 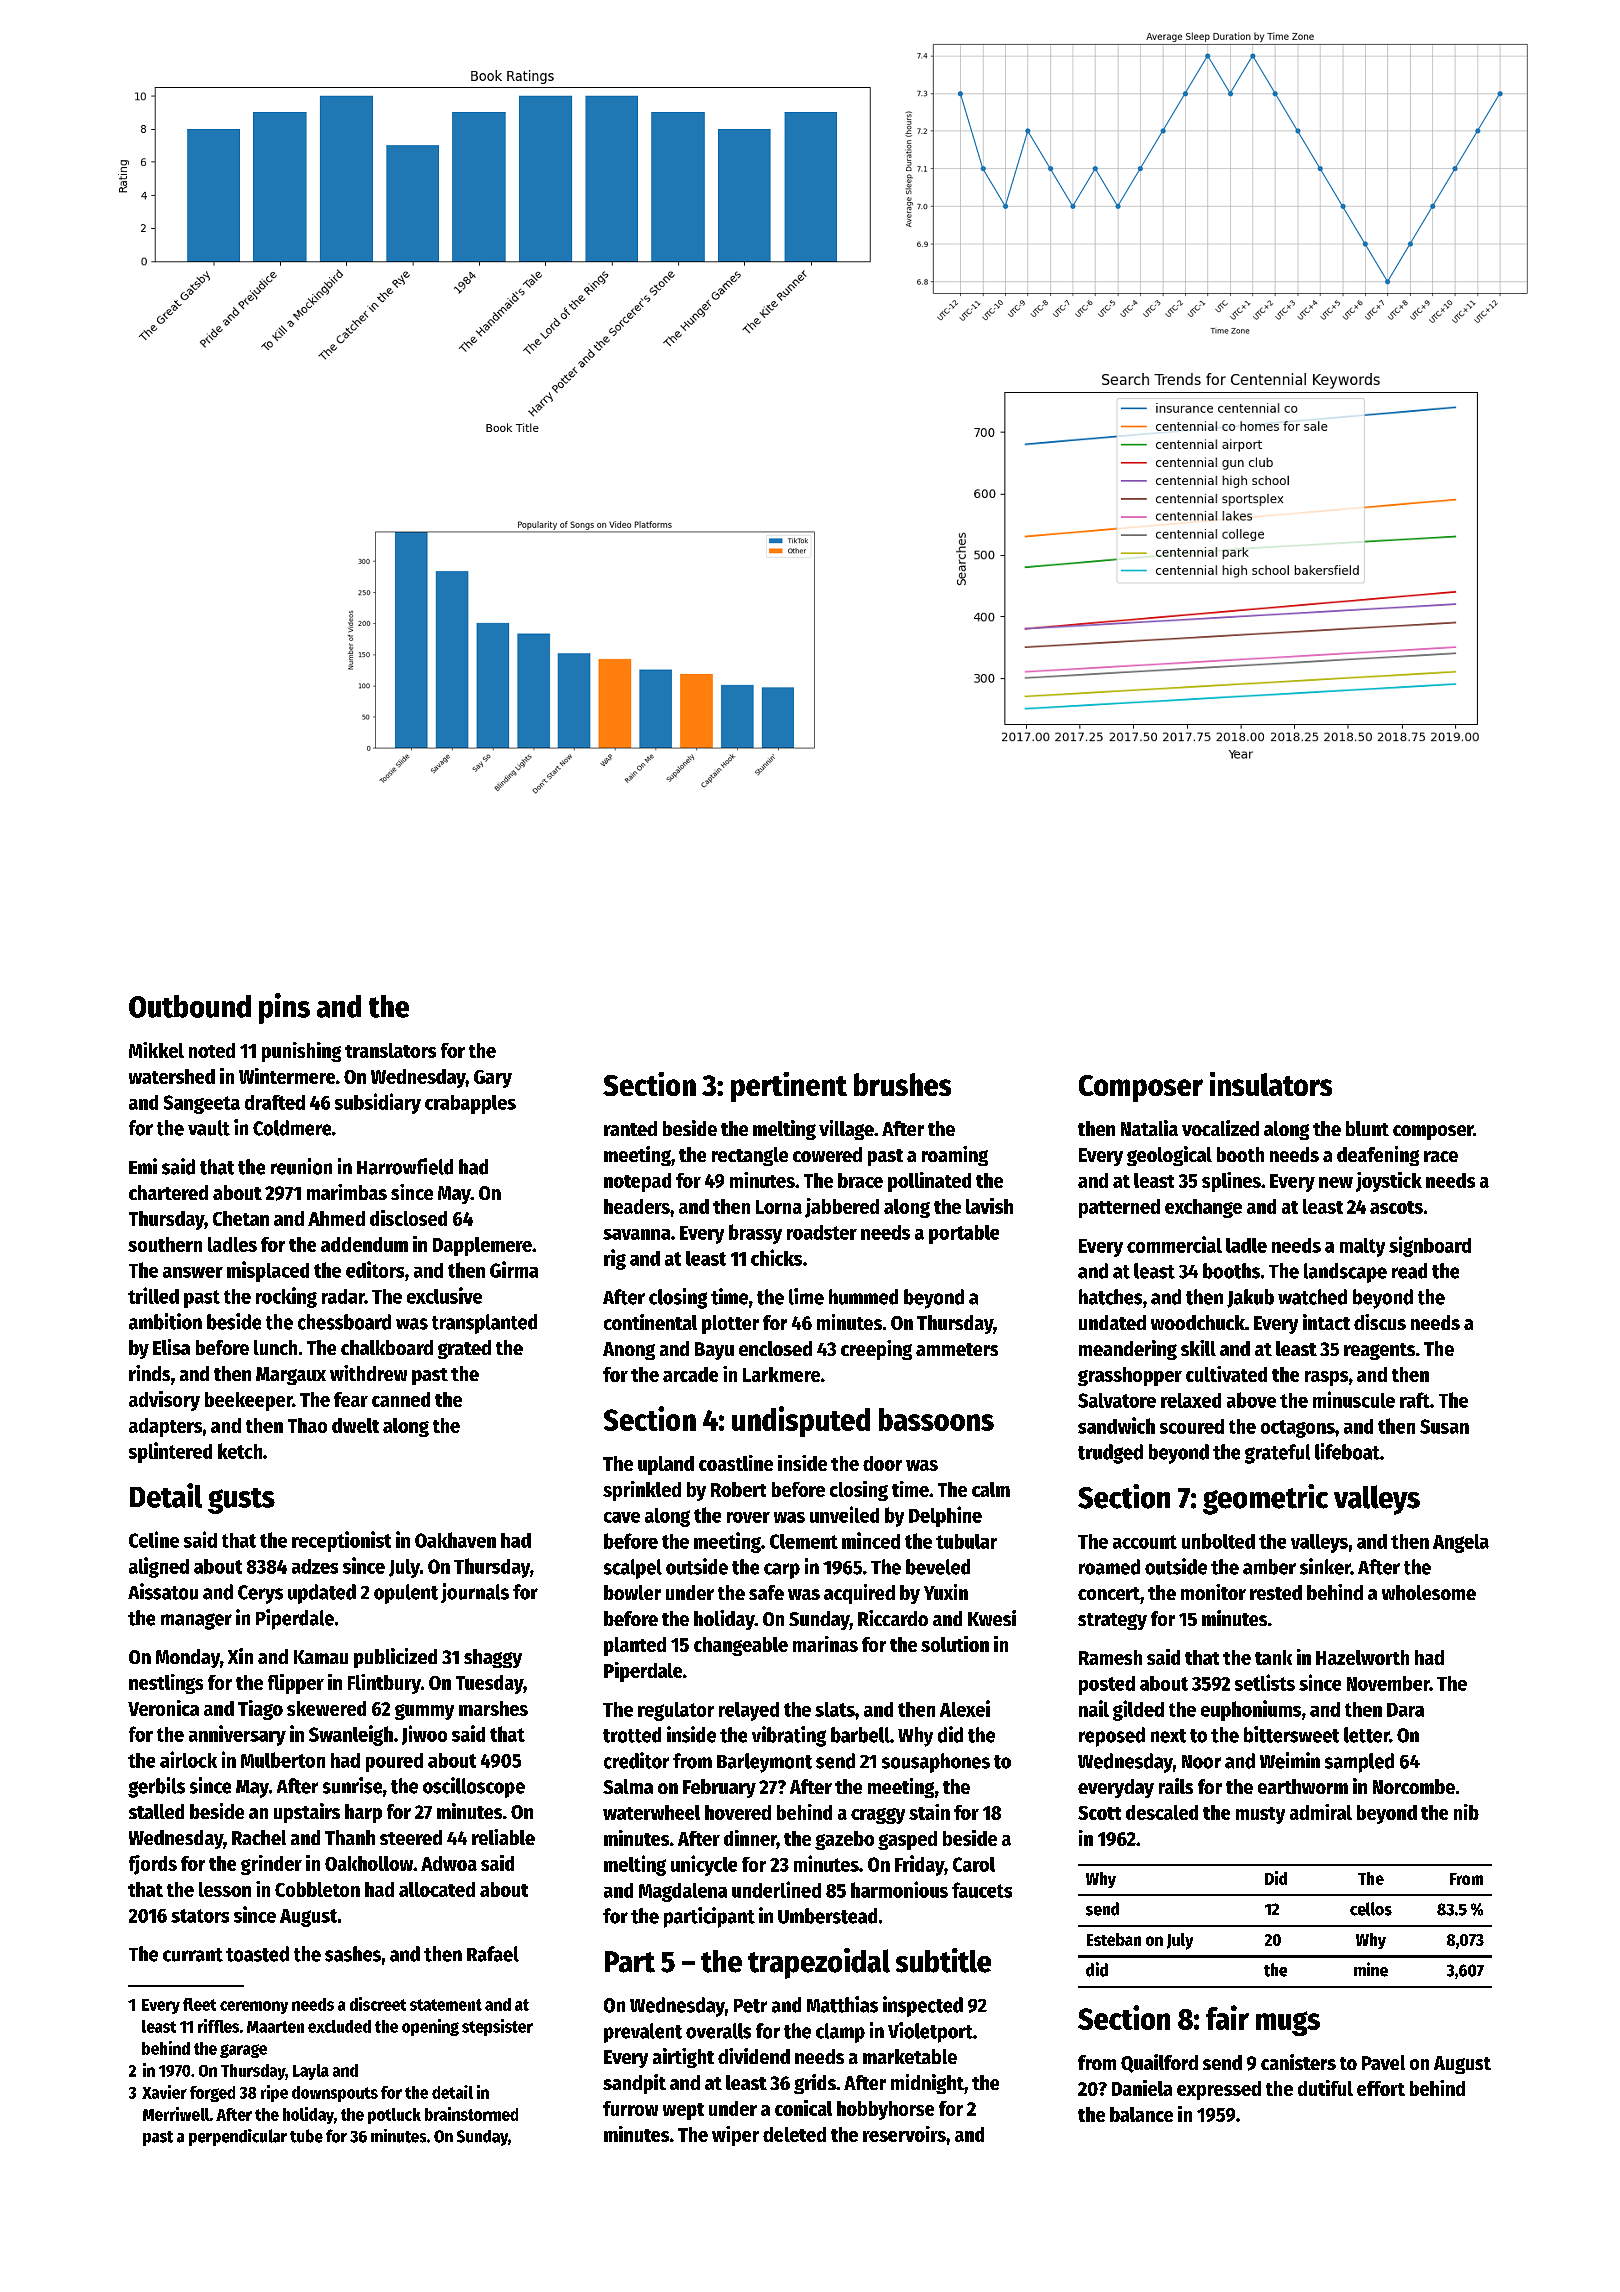 I want to click on reposed, so click(x=1112, y=1737).
